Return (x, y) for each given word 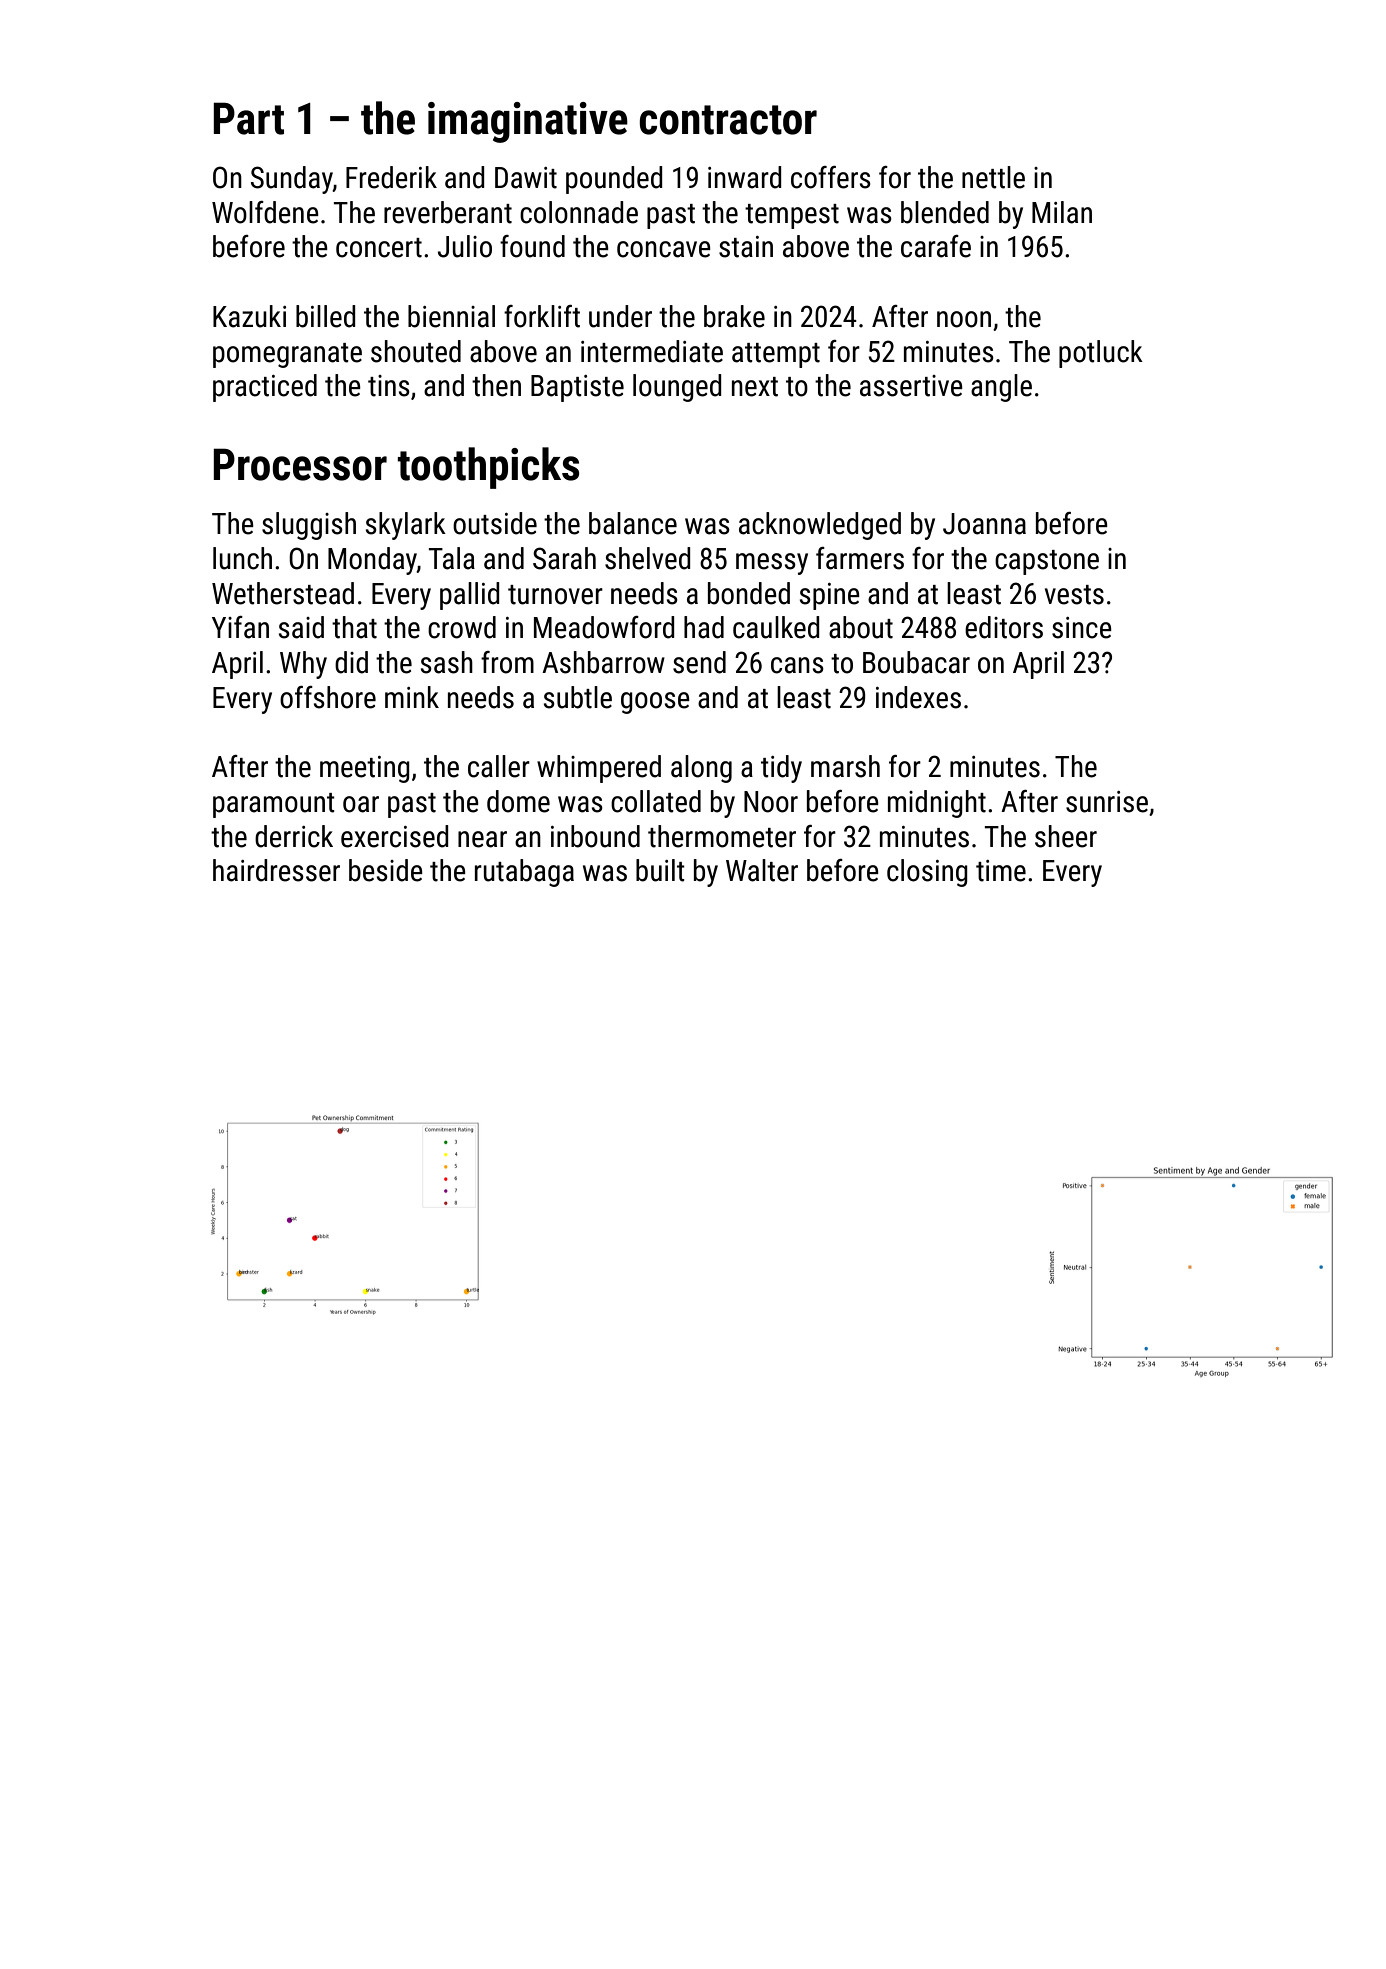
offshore (328, 697)
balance (633, 523)
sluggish (309, 526)
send (699, 662)
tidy (781, 769)
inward (745, 177)
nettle (993, 177)
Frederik (391, 177)
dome (518, 801)
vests (1074, 595)
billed (326, 316)
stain (746, 247)
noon (964, 319)
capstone (1047, 562)
